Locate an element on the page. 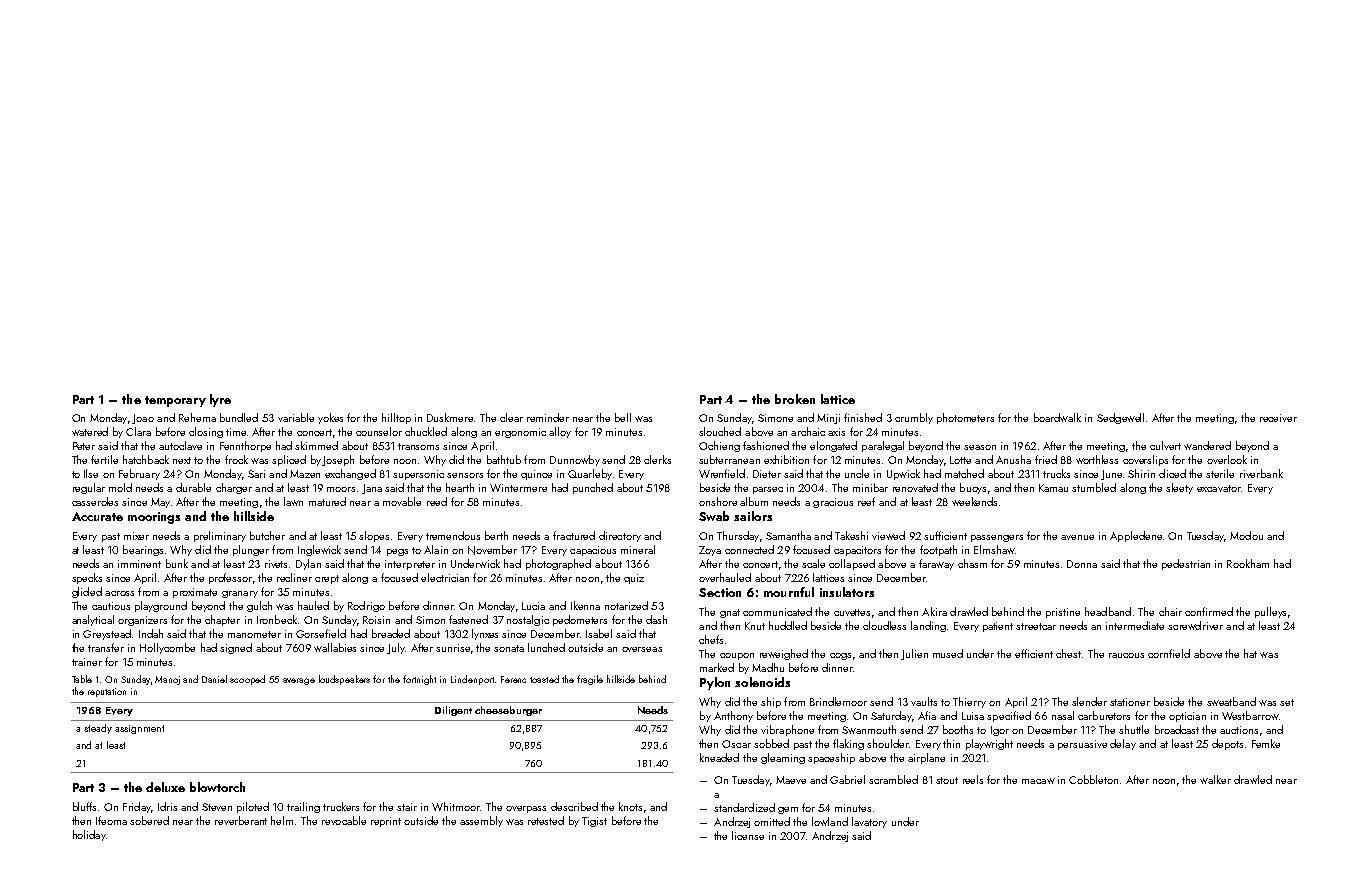 The height and width of the page is (887, 1372). season is located at coordinates (980, 447).
